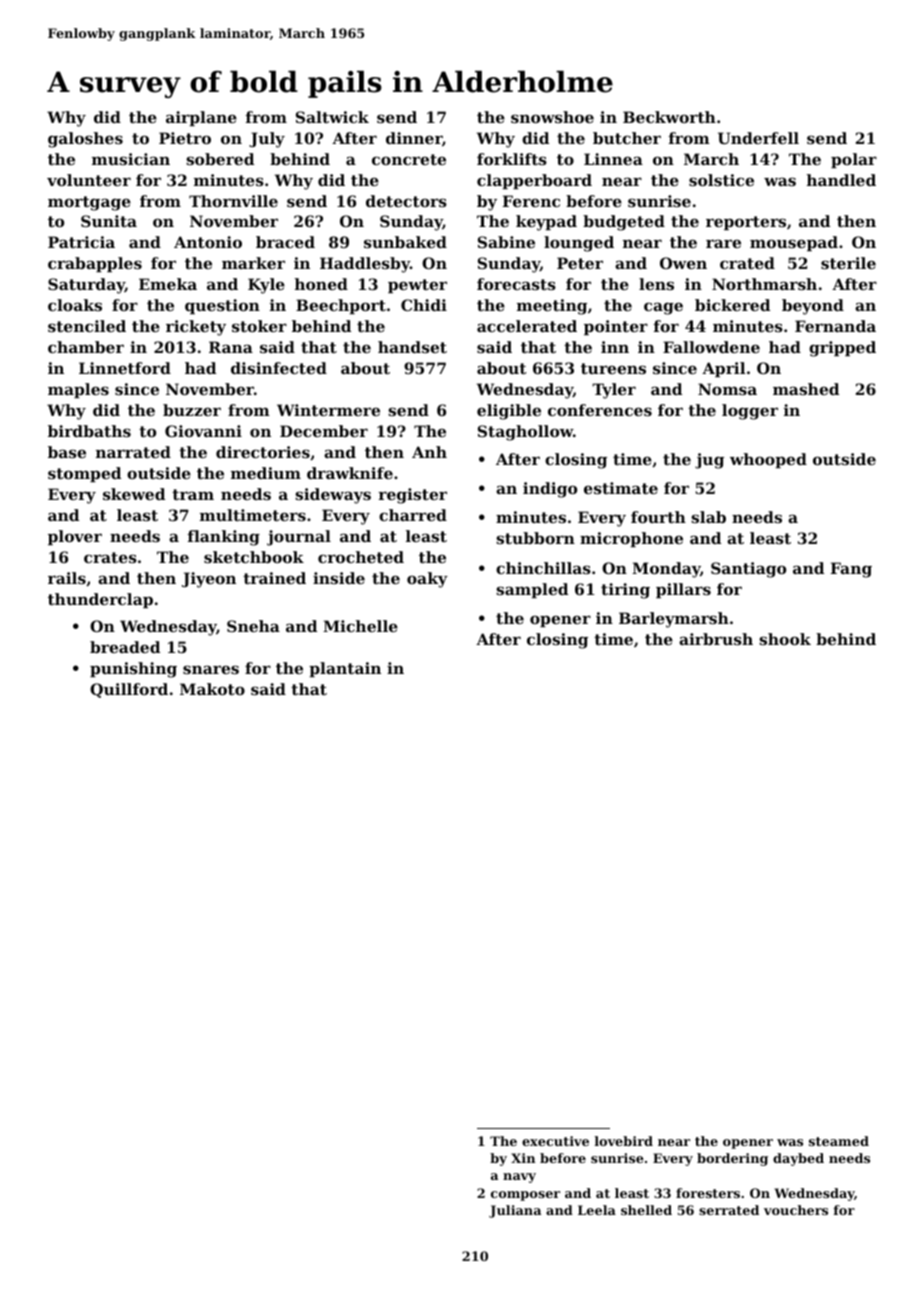  Describe the element at coordinates (525, 1196) in the screenshot. I see `composer` at that location.
